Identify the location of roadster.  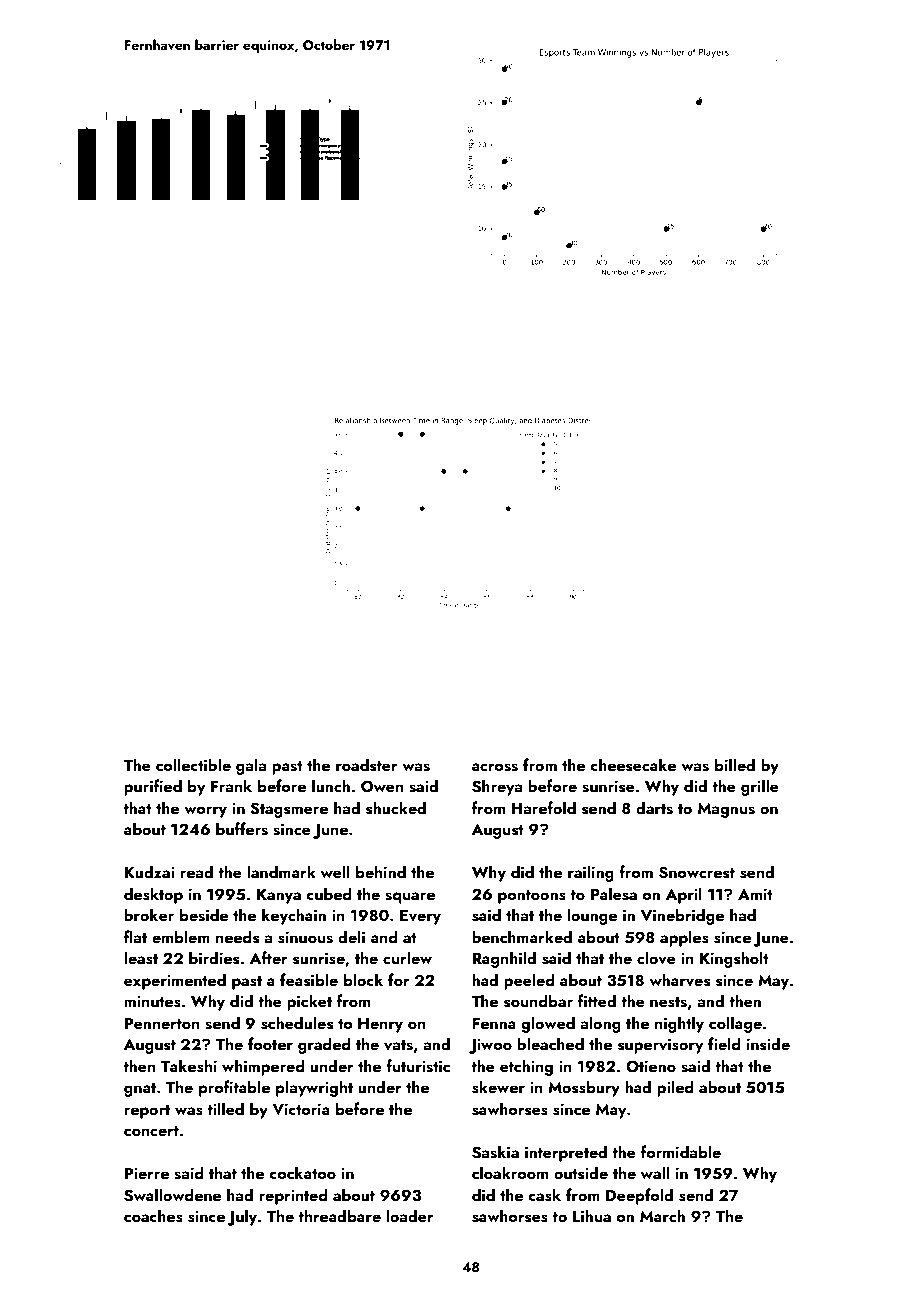
(367, 765).
